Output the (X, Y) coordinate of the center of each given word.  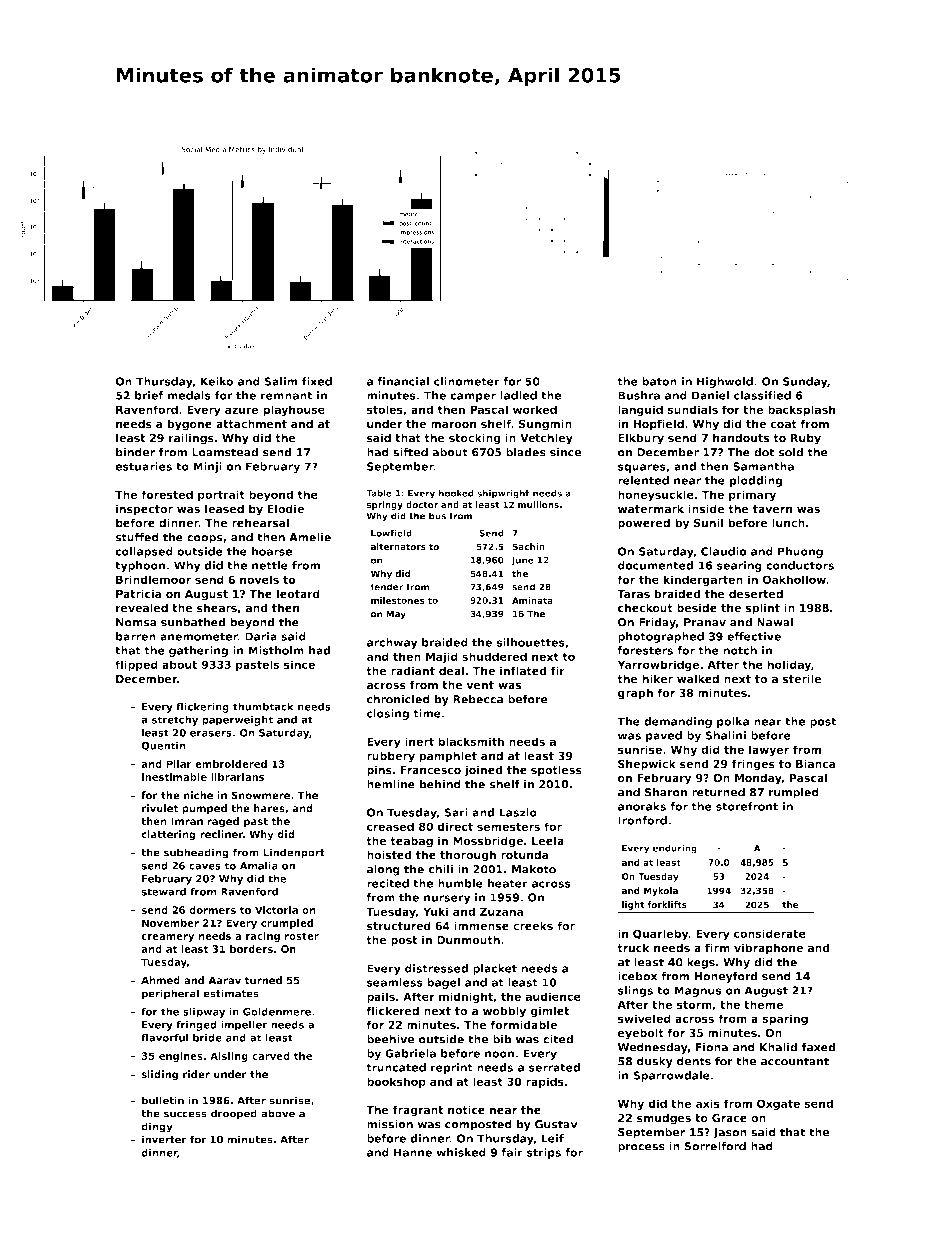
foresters (645, 650)
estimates (231, 993)
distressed (436, 968)
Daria (261, 636)
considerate (770, 933)
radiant (413, 671)
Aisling (229, 1057)
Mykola (661, 891)
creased (390, 826)
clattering (168, 835)
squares (642, 468)
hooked (456, 493)
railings (191, 439)
